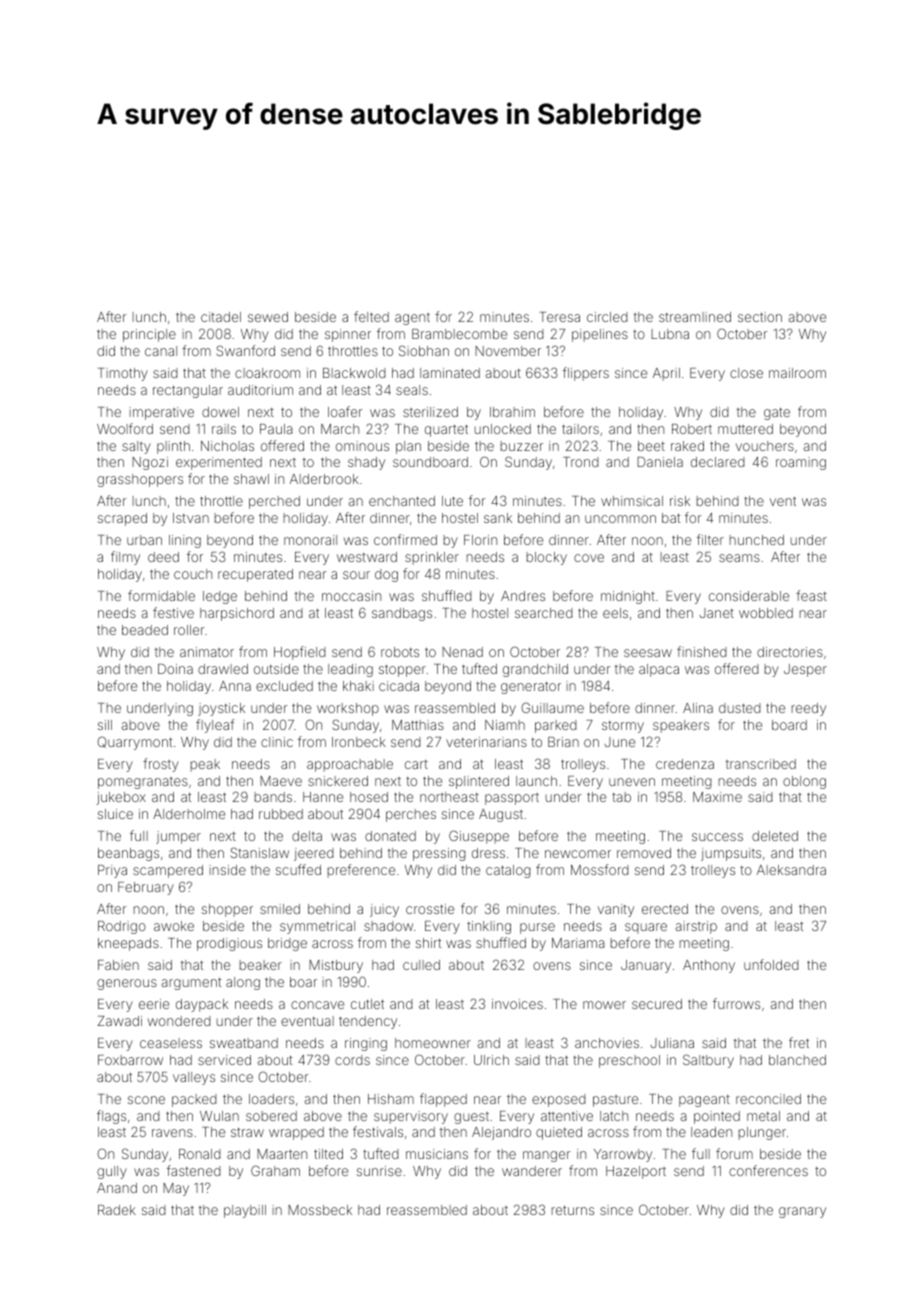 The width and height of the page is (924, 1308). What do you see at coordinates (402, 501) in the page?
I see `enchanted` at bounding box center [402, 501].
